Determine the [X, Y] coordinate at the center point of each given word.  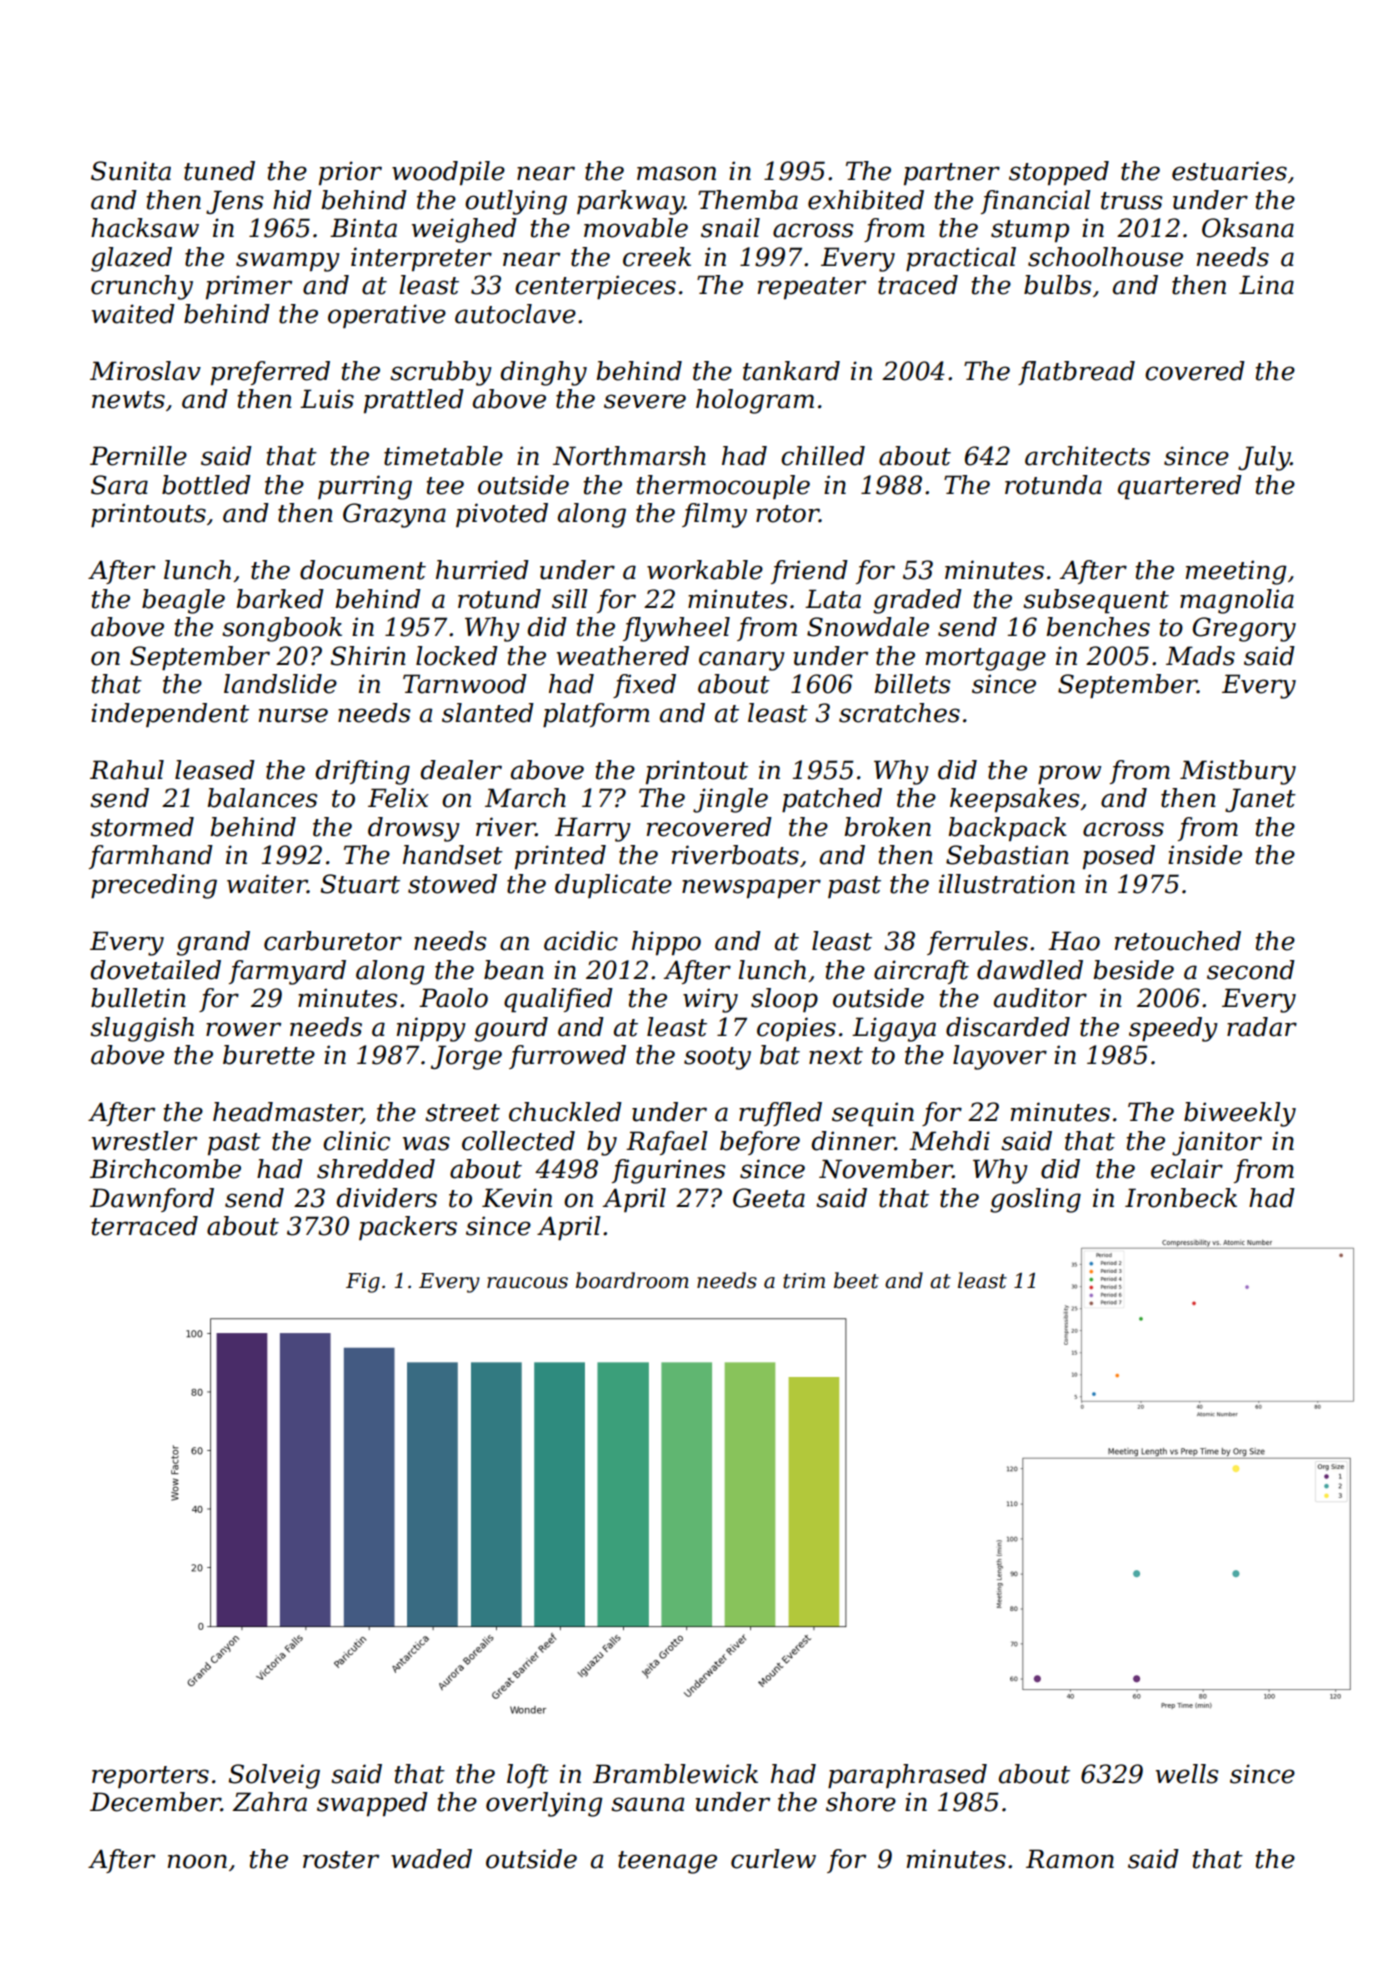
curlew [773, 1859]
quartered [1180, 487]
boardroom [632, 1280]
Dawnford [152, 1200]
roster [341, 1860]
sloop [784, 1000]
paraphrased [907, 1776]
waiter [267, 884]
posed [1119, 857]
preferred [270, 373]
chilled [823, 456]
